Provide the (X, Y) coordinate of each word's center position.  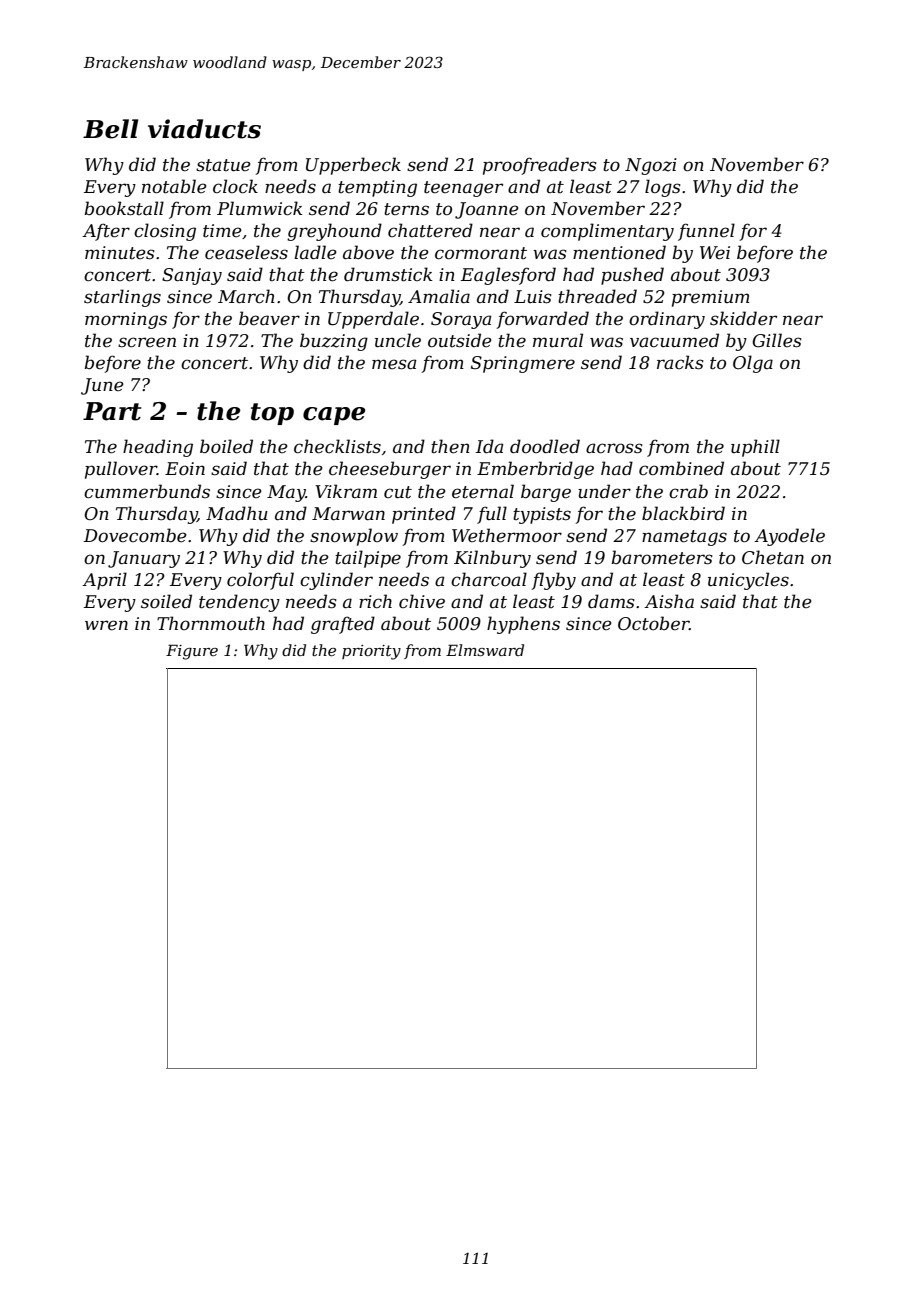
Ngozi (651, 166)
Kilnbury (492, 559)
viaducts (204, 129)
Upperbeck (353, 166)
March (246, 296)
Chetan (773, 557)
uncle (398, 340)
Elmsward (485, 650)
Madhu (237, 513)
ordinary (667, 320)
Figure (192, 652)
